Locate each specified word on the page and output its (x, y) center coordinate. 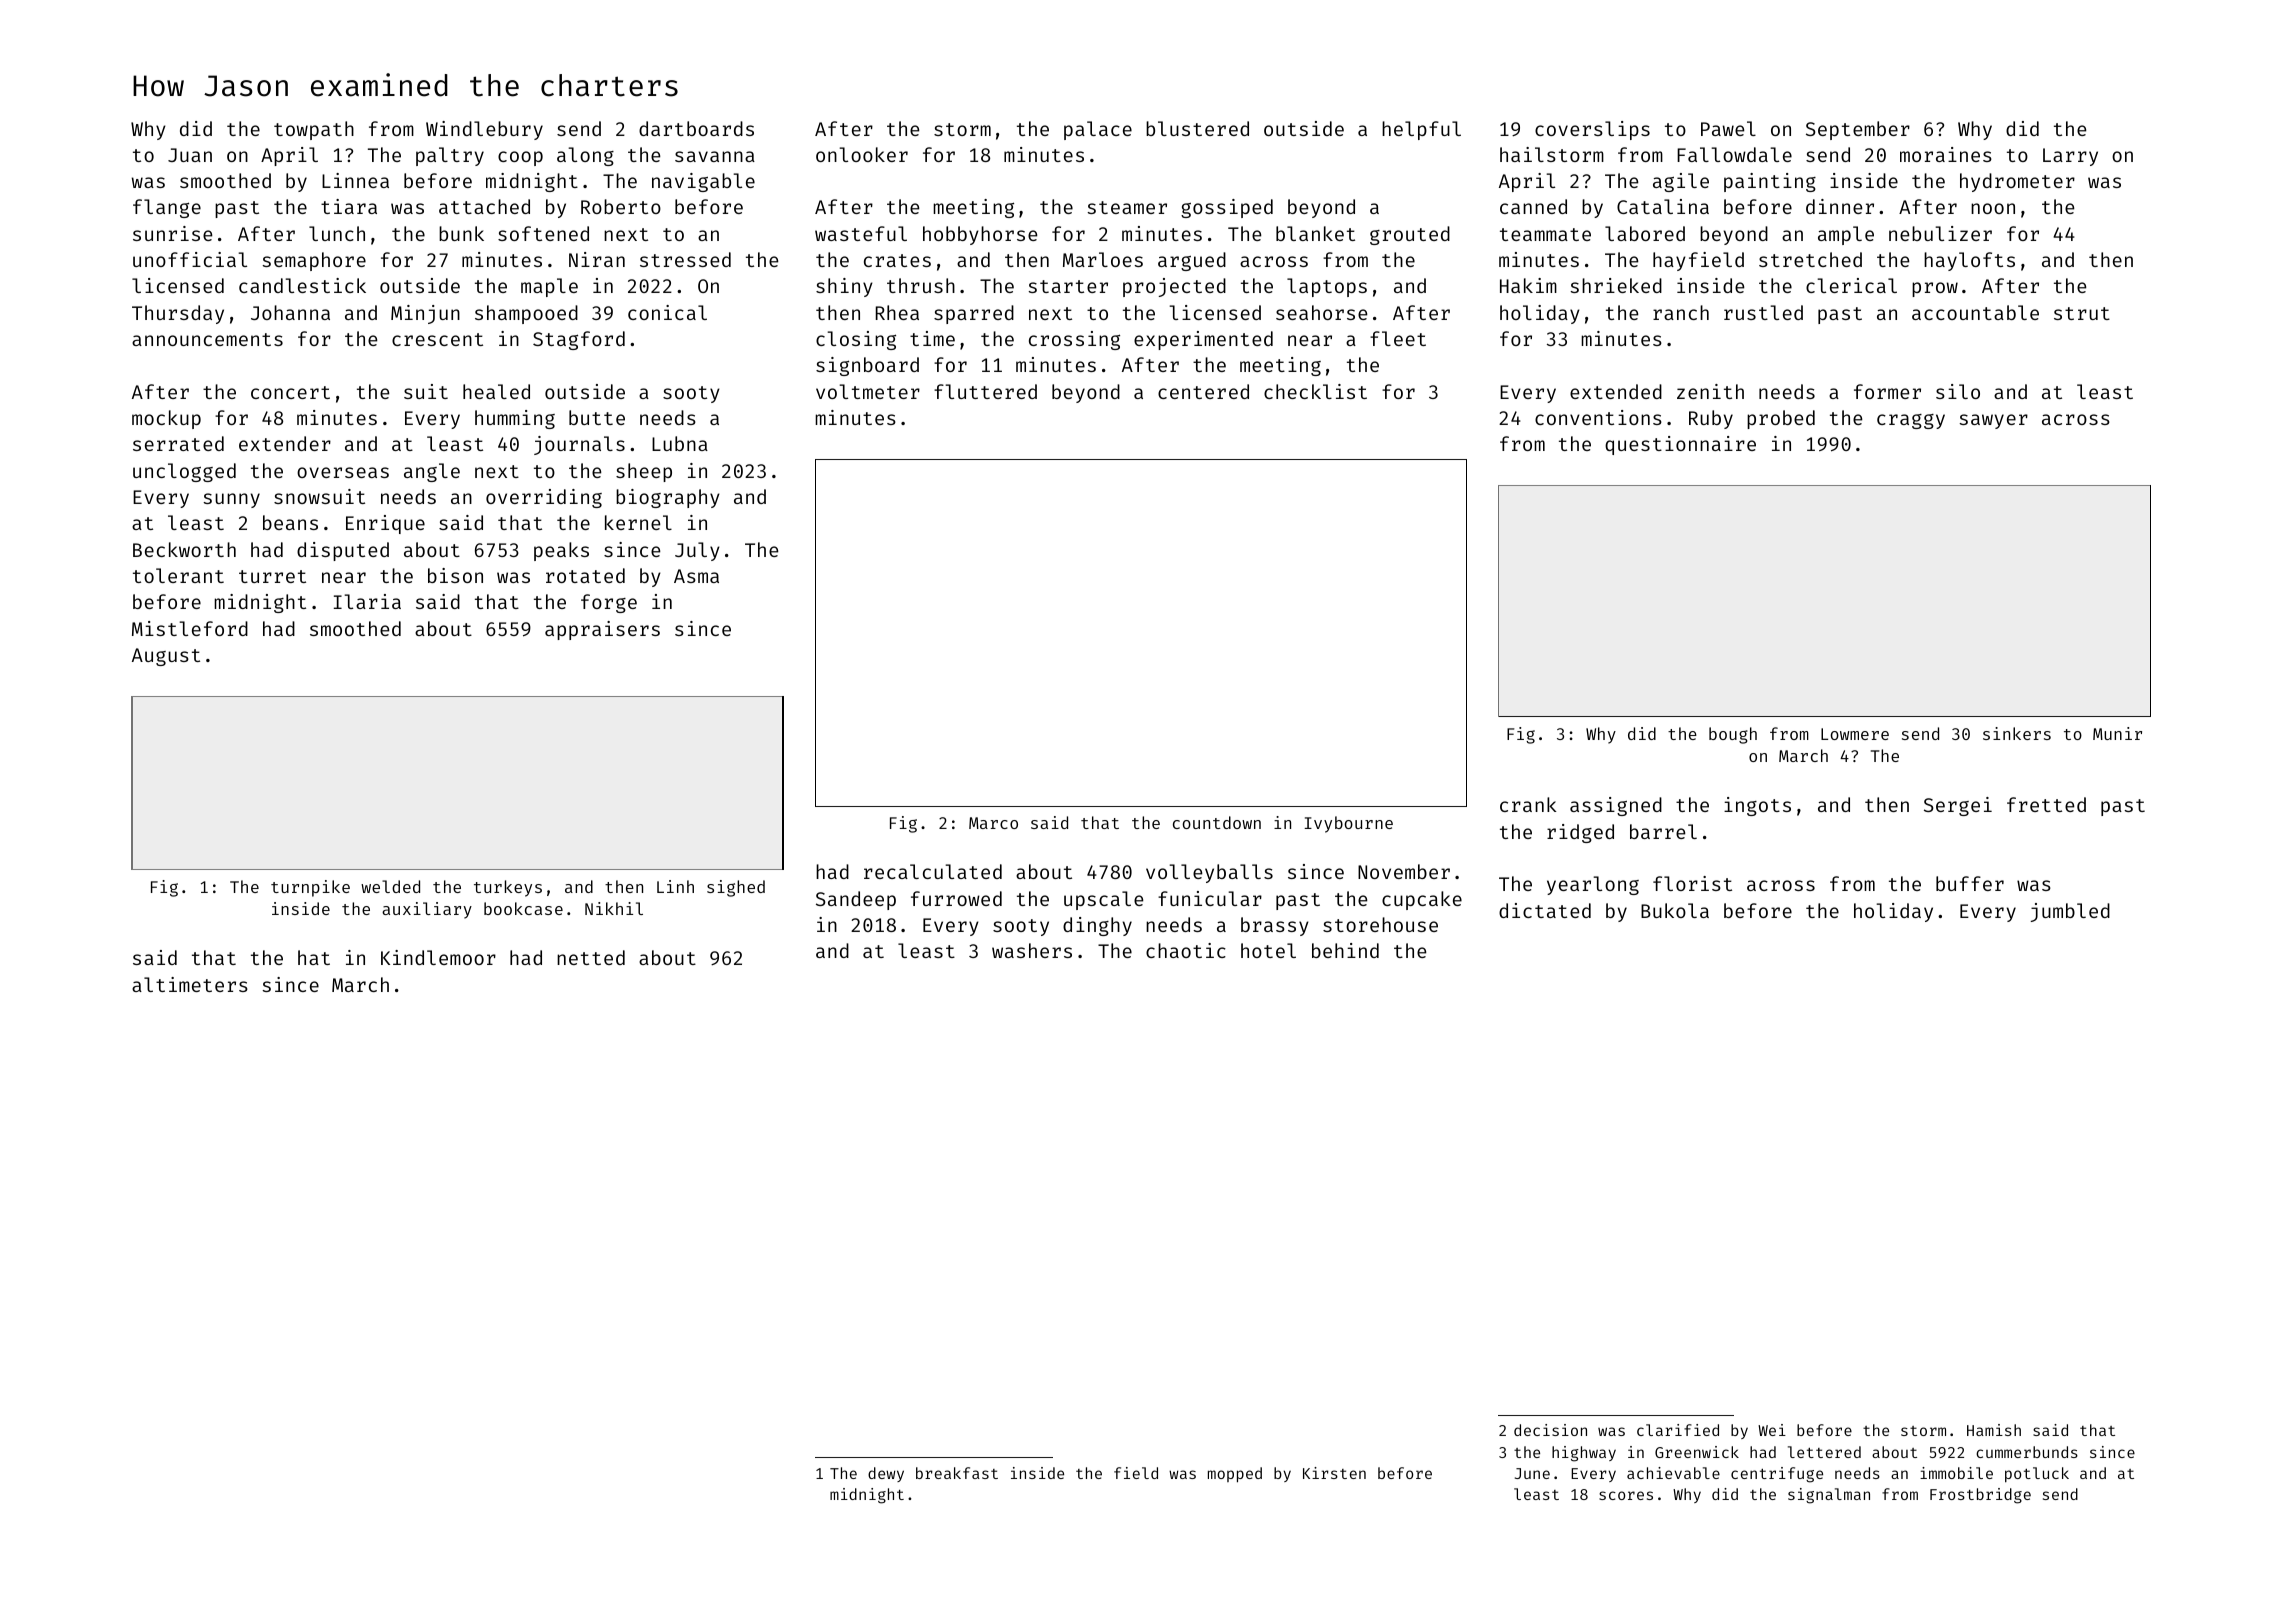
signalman (1829, 1496)
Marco (993, 823)
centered (1203, 391)
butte (597, 417)
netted (591, 957)
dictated (1545, 910)
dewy (886, 1474)
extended (1616, 391)
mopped (1235, 1475)
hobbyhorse (980, 235)
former (1887, 391)
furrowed (956, 898)
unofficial (190, 259)
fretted (2046, 804)
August (166, 657)
